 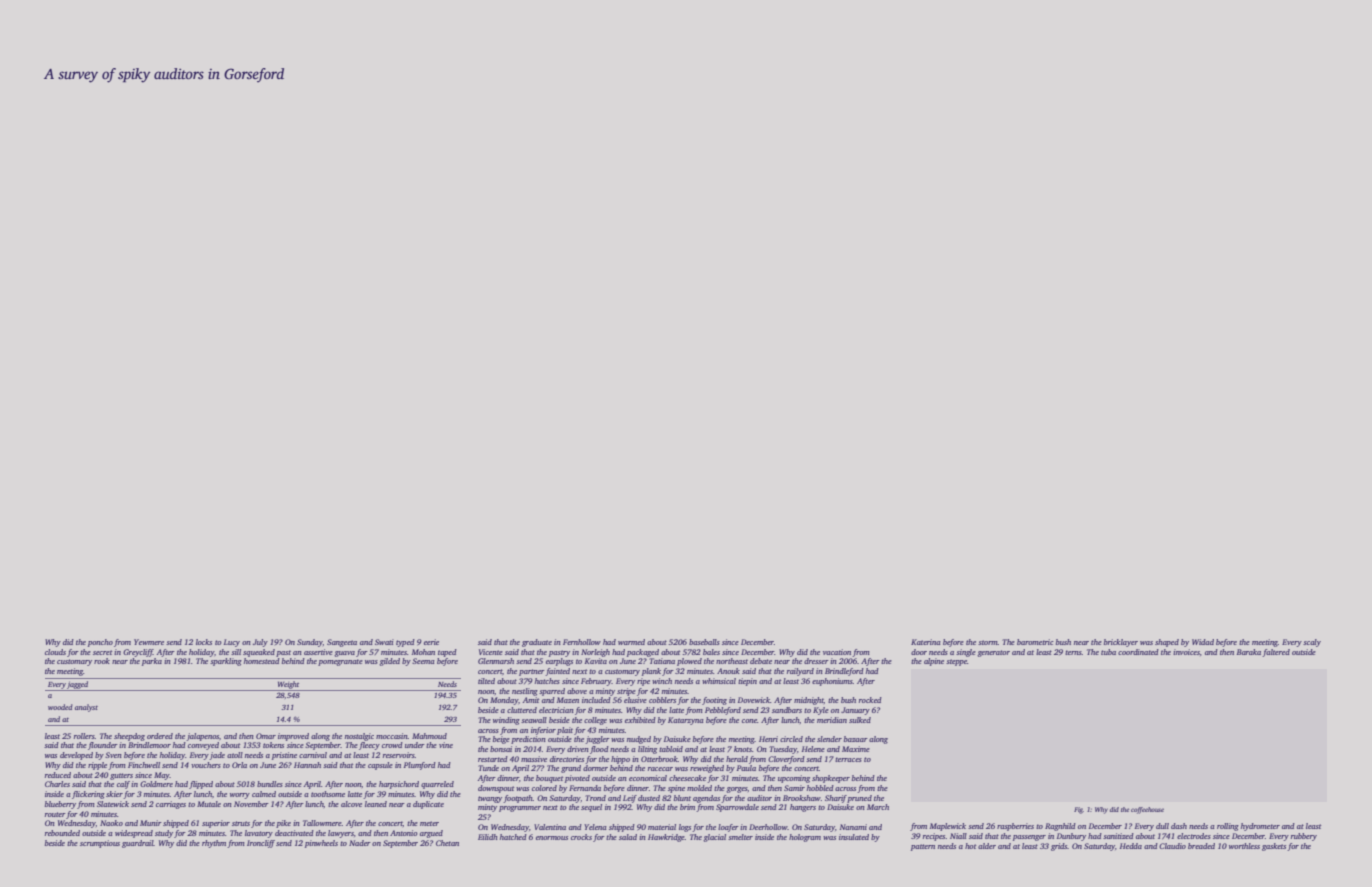 What do you see at coordinates (1035, 642) in the image?
I see `barometric` at bounding box center [1035, 642].
